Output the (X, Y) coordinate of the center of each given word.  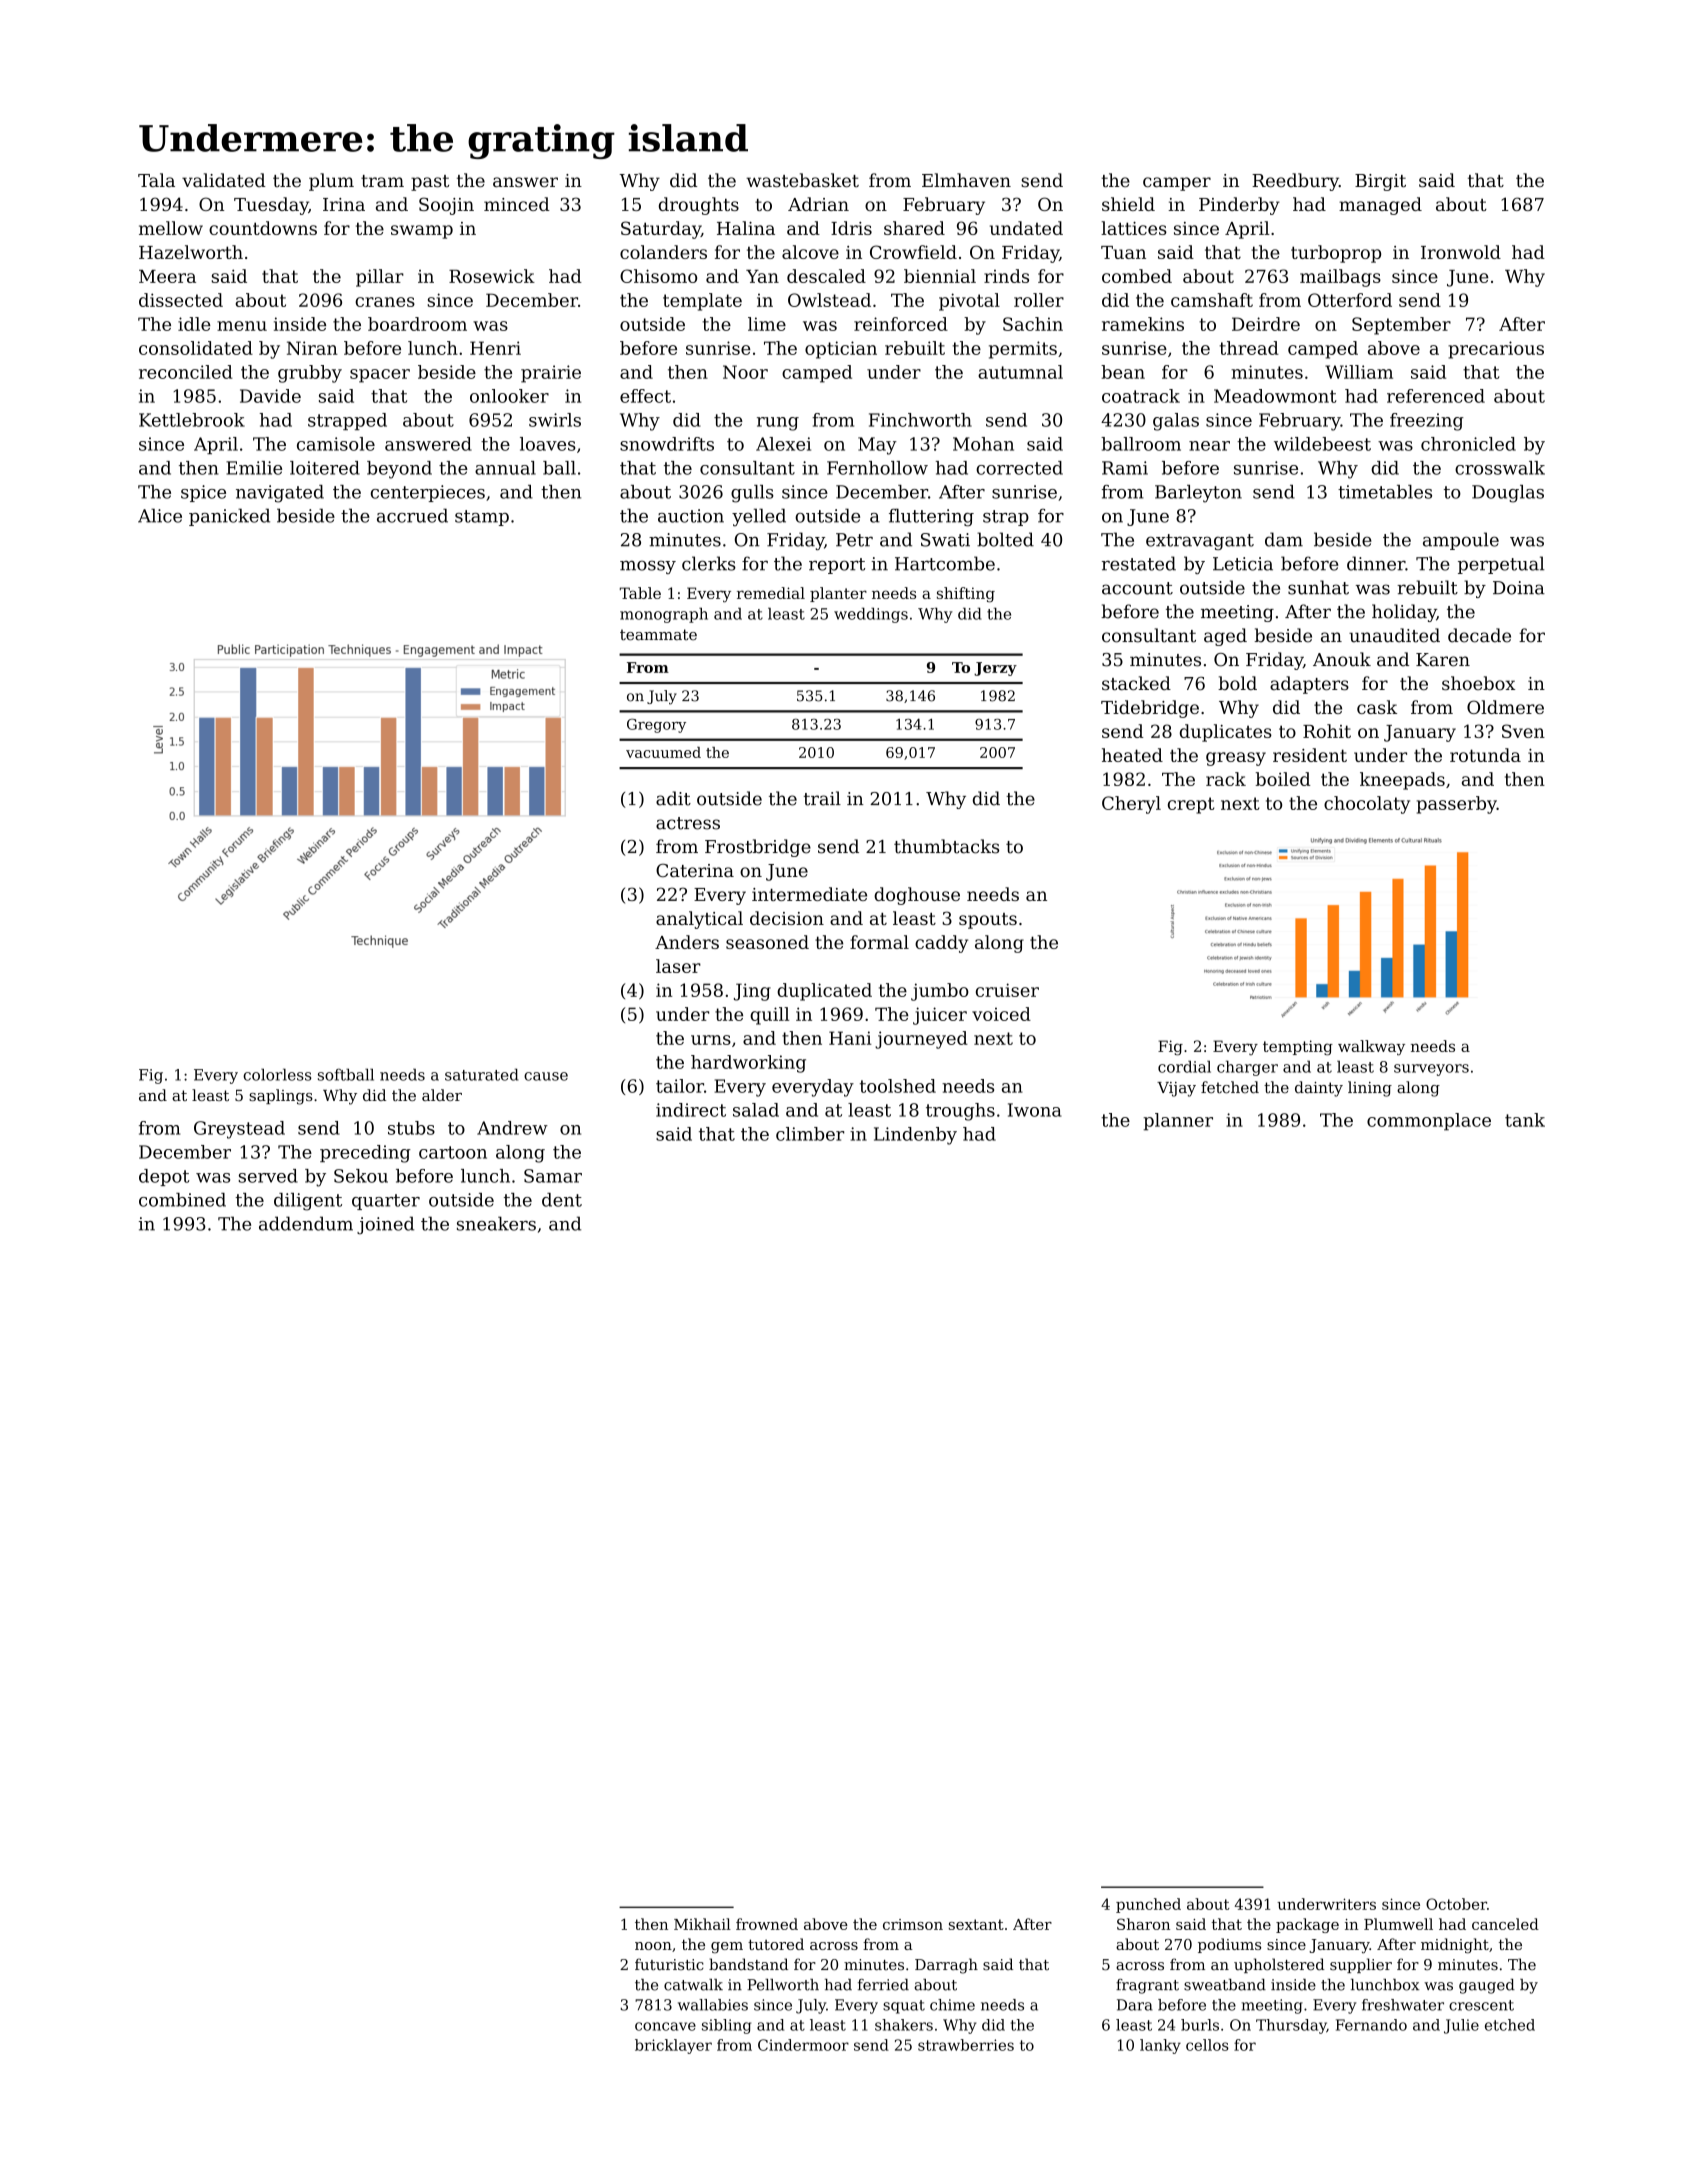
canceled (1505, 1924)
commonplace (1429, 1122)
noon (653, 1946)
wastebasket (802, 180)
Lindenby (915, 1136)
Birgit (1380, 182)
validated (224, 180)
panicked (229, 517)
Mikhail (702, 1924)
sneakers (496, 1223)
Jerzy (995, 669)
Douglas (1508, 494)
